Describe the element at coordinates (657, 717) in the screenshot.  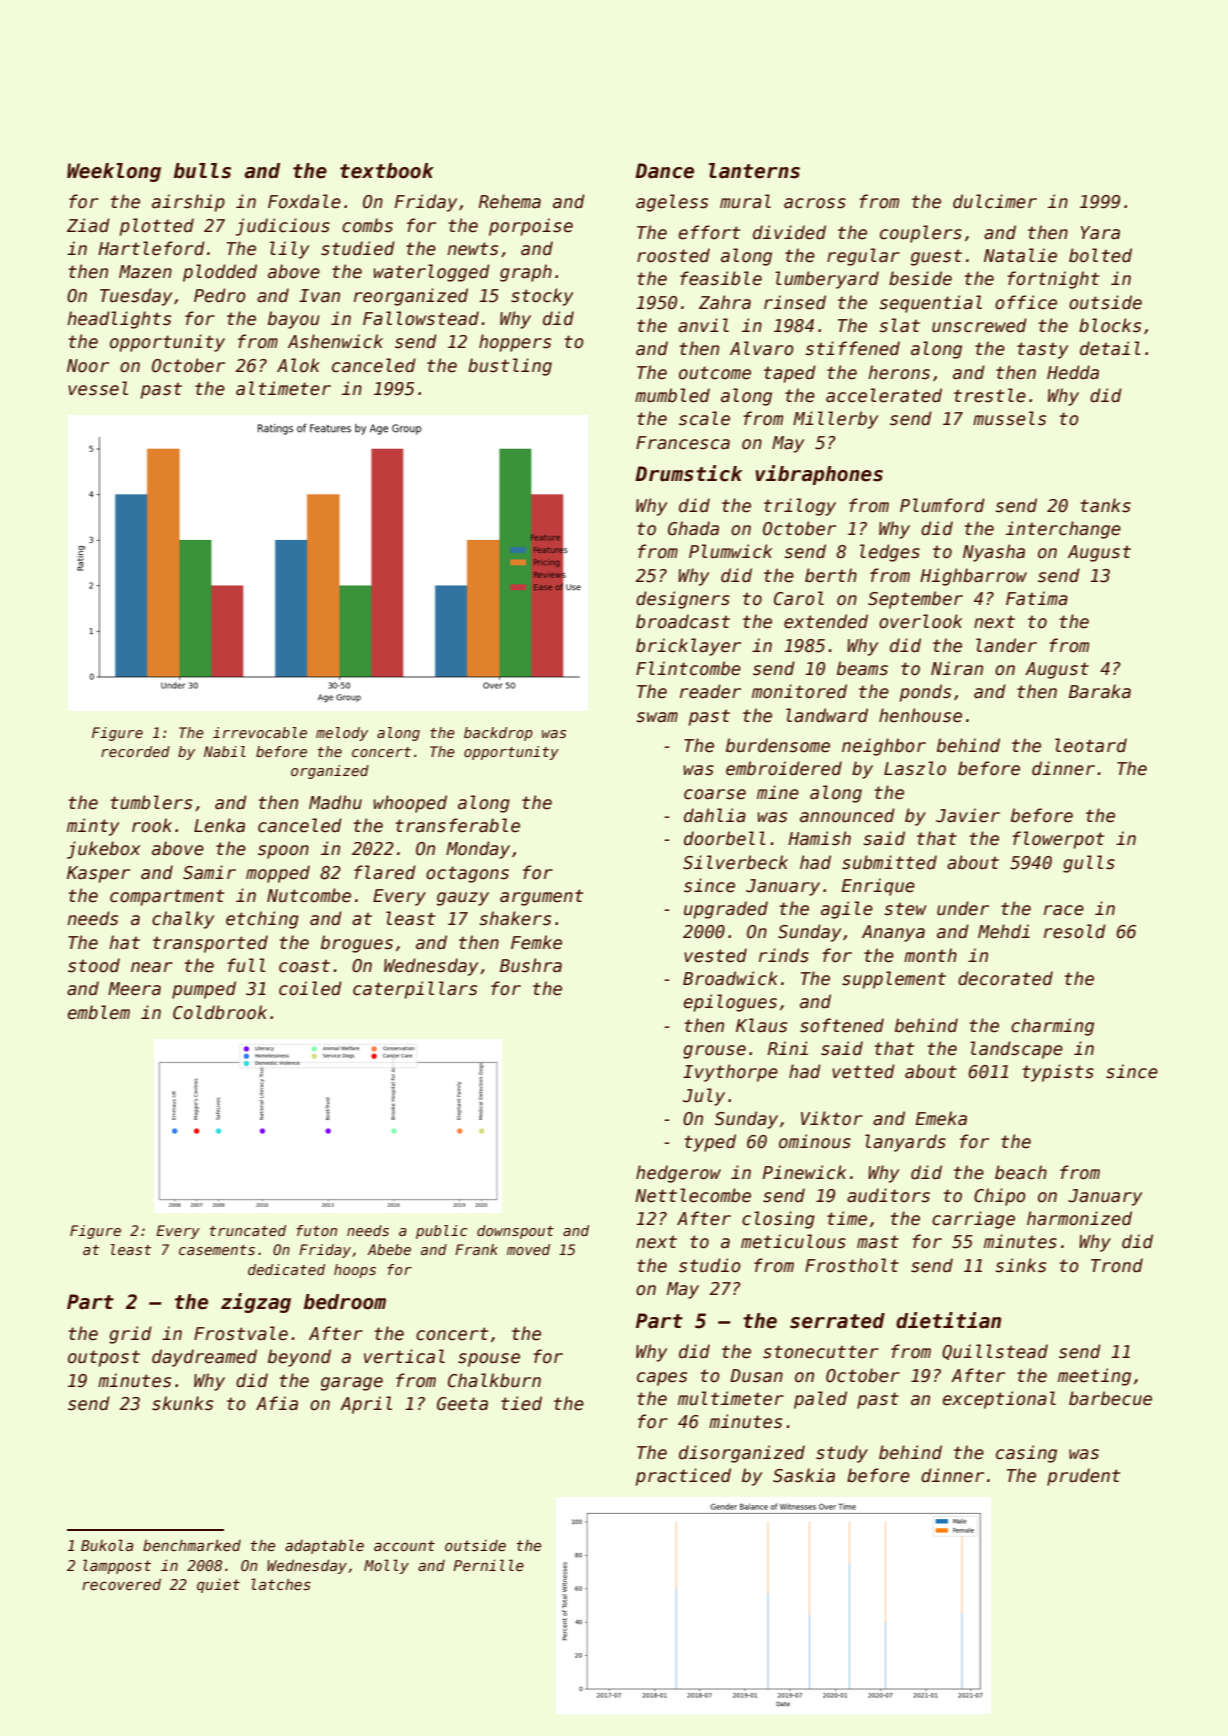
I see `swam` at that location.
